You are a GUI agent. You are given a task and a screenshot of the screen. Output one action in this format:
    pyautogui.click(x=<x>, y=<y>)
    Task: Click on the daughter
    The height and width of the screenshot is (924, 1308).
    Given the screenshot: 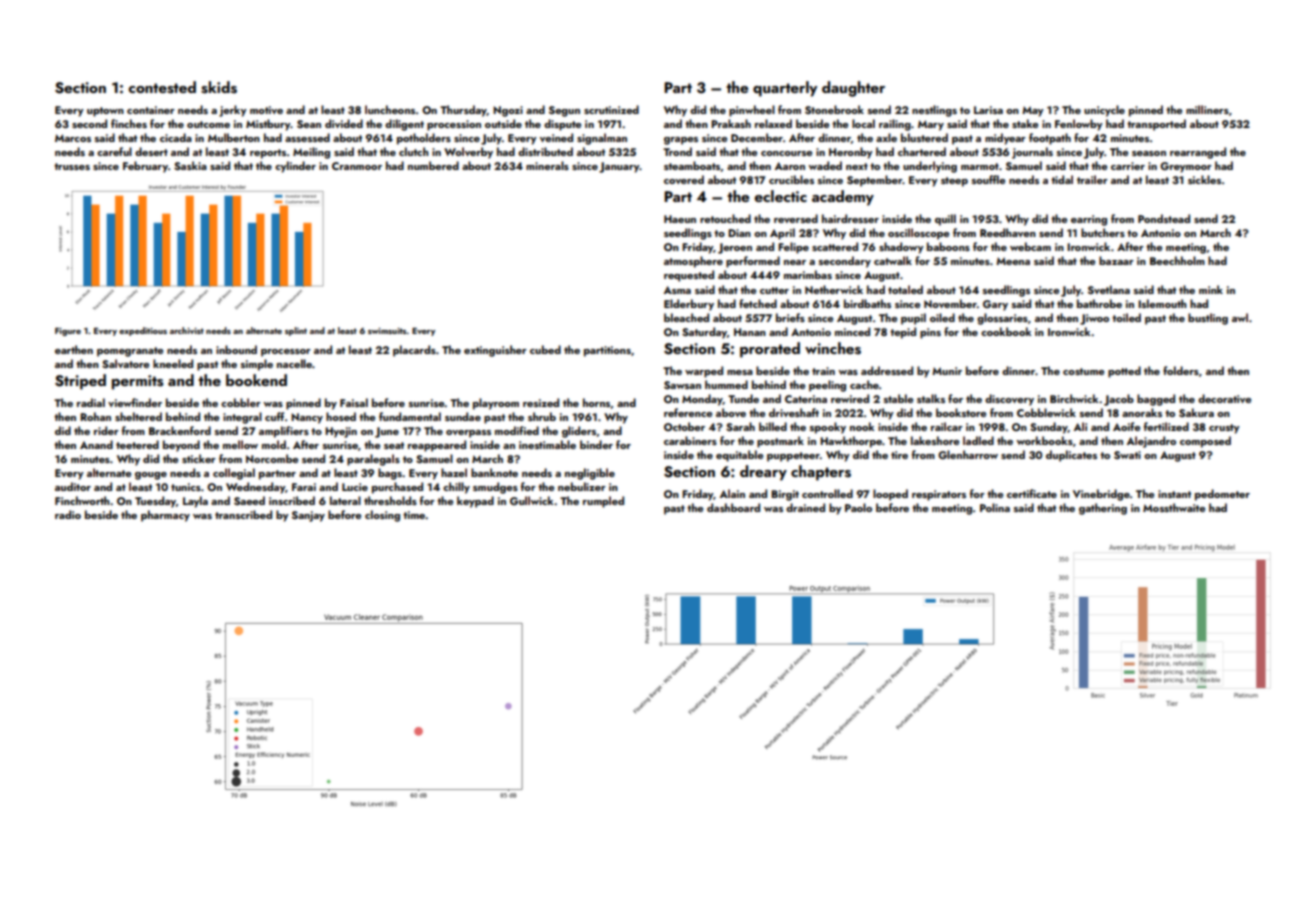 What is the action you would take?
    pyautogui.click(x=853, y=89)
